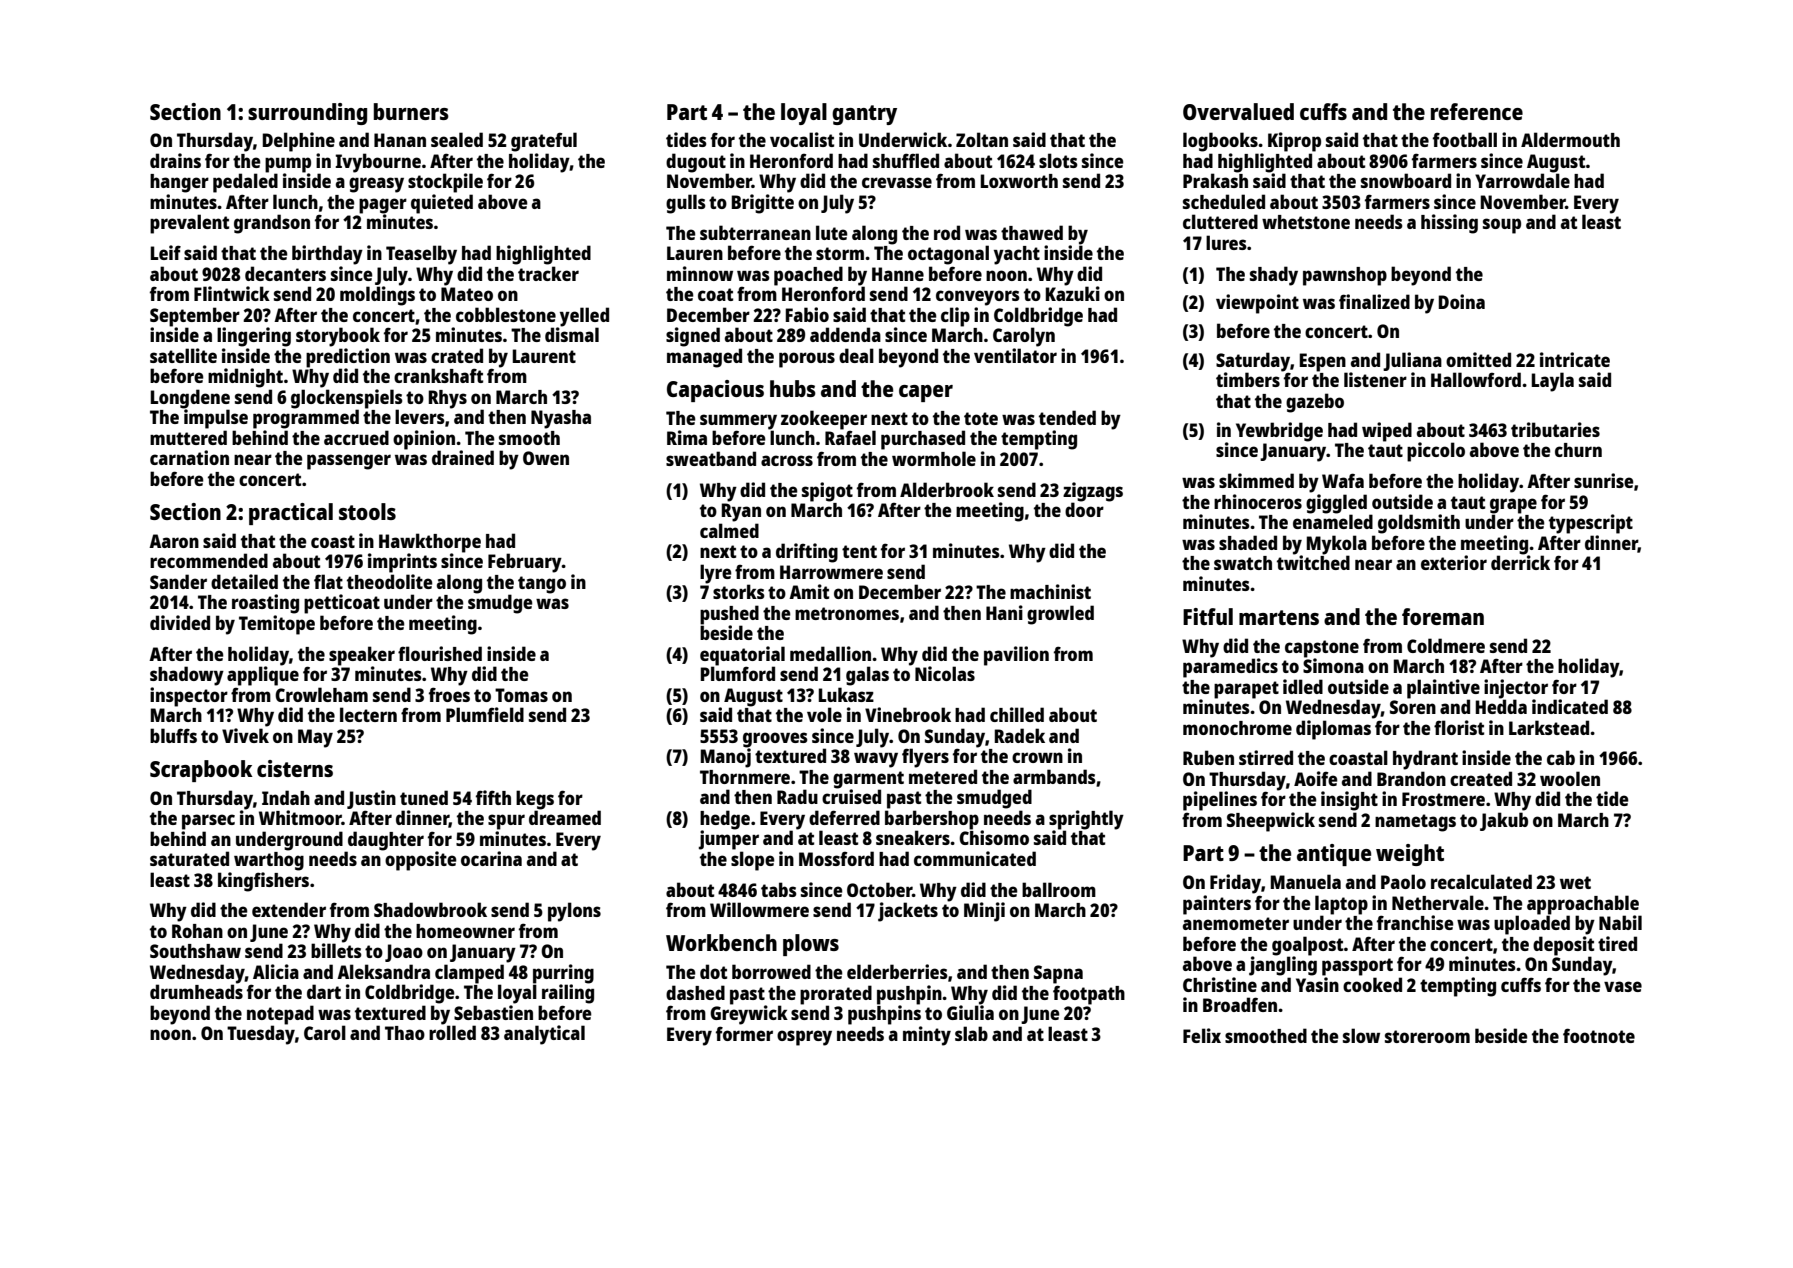  What do you see at coordinates (272, 224) in the image?
I see `grandson` at bounding box center [272, 224].
